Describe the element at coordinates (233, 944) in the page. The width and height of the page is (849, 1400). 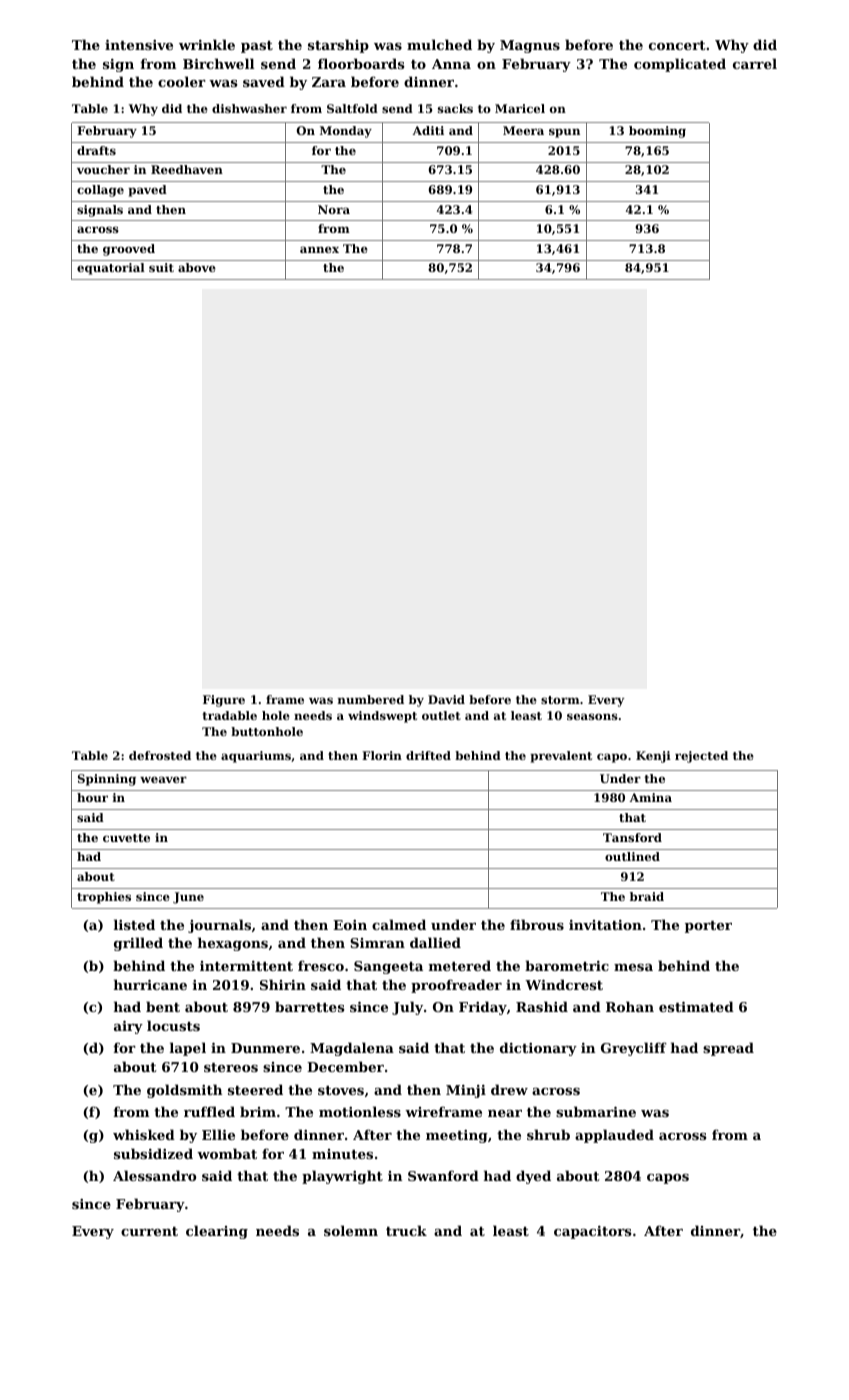
I see `hexagons` at that location.
